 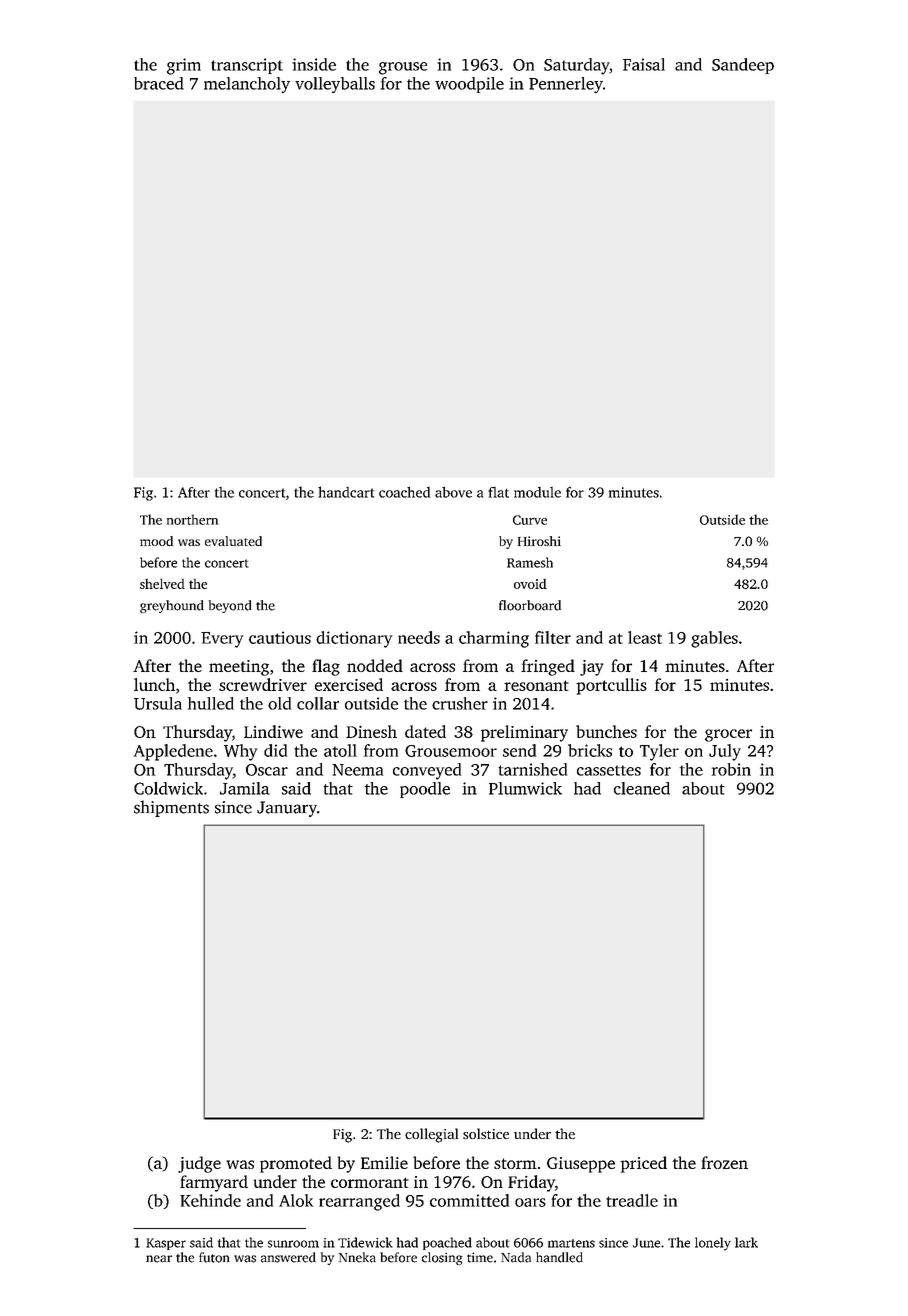 I want to click on closing, so click(x=442, y=1258).
